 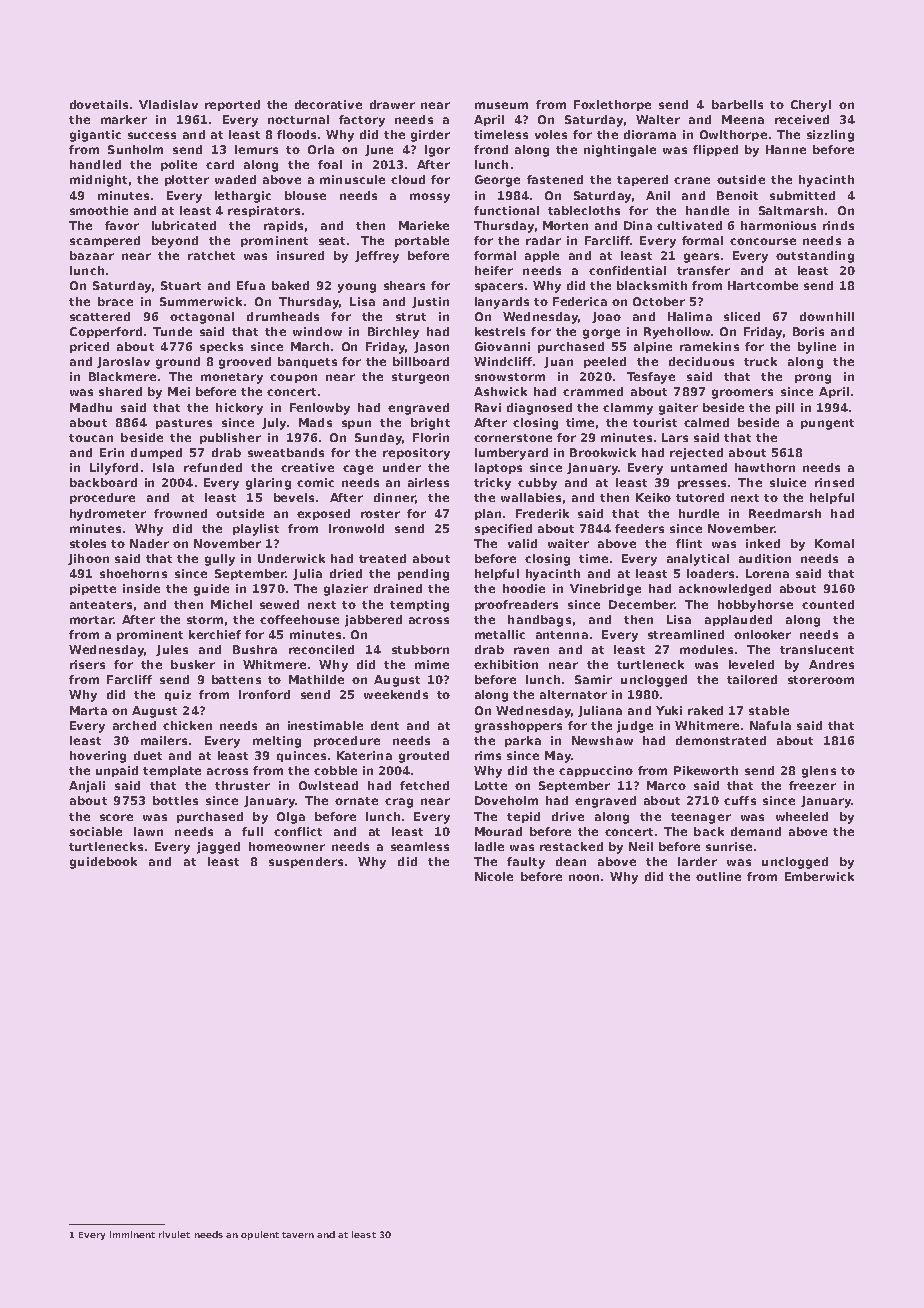 What do you see at coordinates (181, 285) in the screenshot?
I see `Stuart` at bounding box center [181, 285].
